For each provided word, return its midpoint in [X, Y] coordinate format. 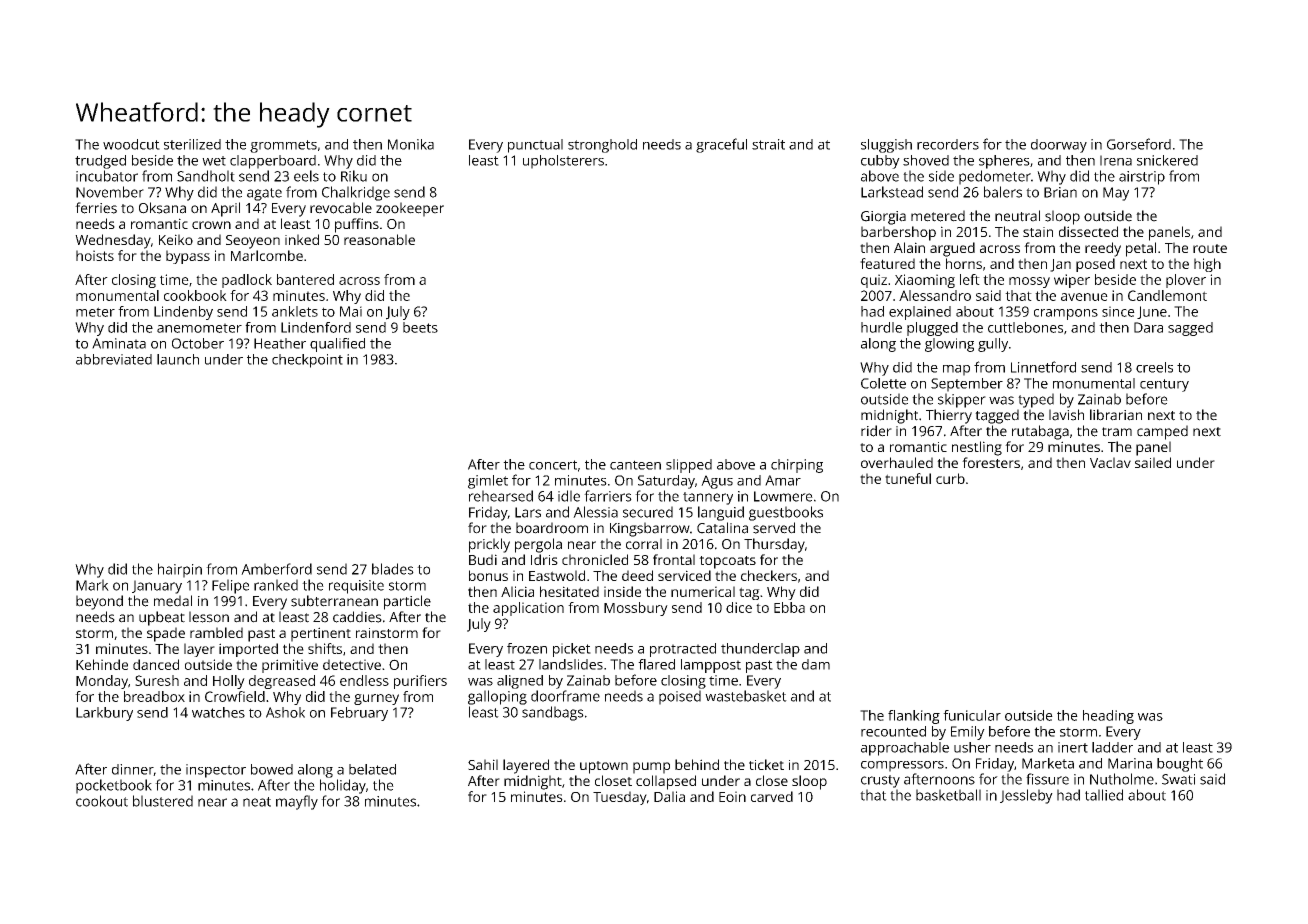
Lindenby [183, 313]
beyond [99, 602]
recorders [948, 144]
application [528, 609]
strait [768, 144]
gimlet [488, 482]
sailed [1153, 462]
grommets [283, 146]
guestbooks [786, 513]
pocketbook [114, 786]
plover [1186, 281]
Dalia [669, 796]
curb [950, 478]
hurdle [881, 327]
